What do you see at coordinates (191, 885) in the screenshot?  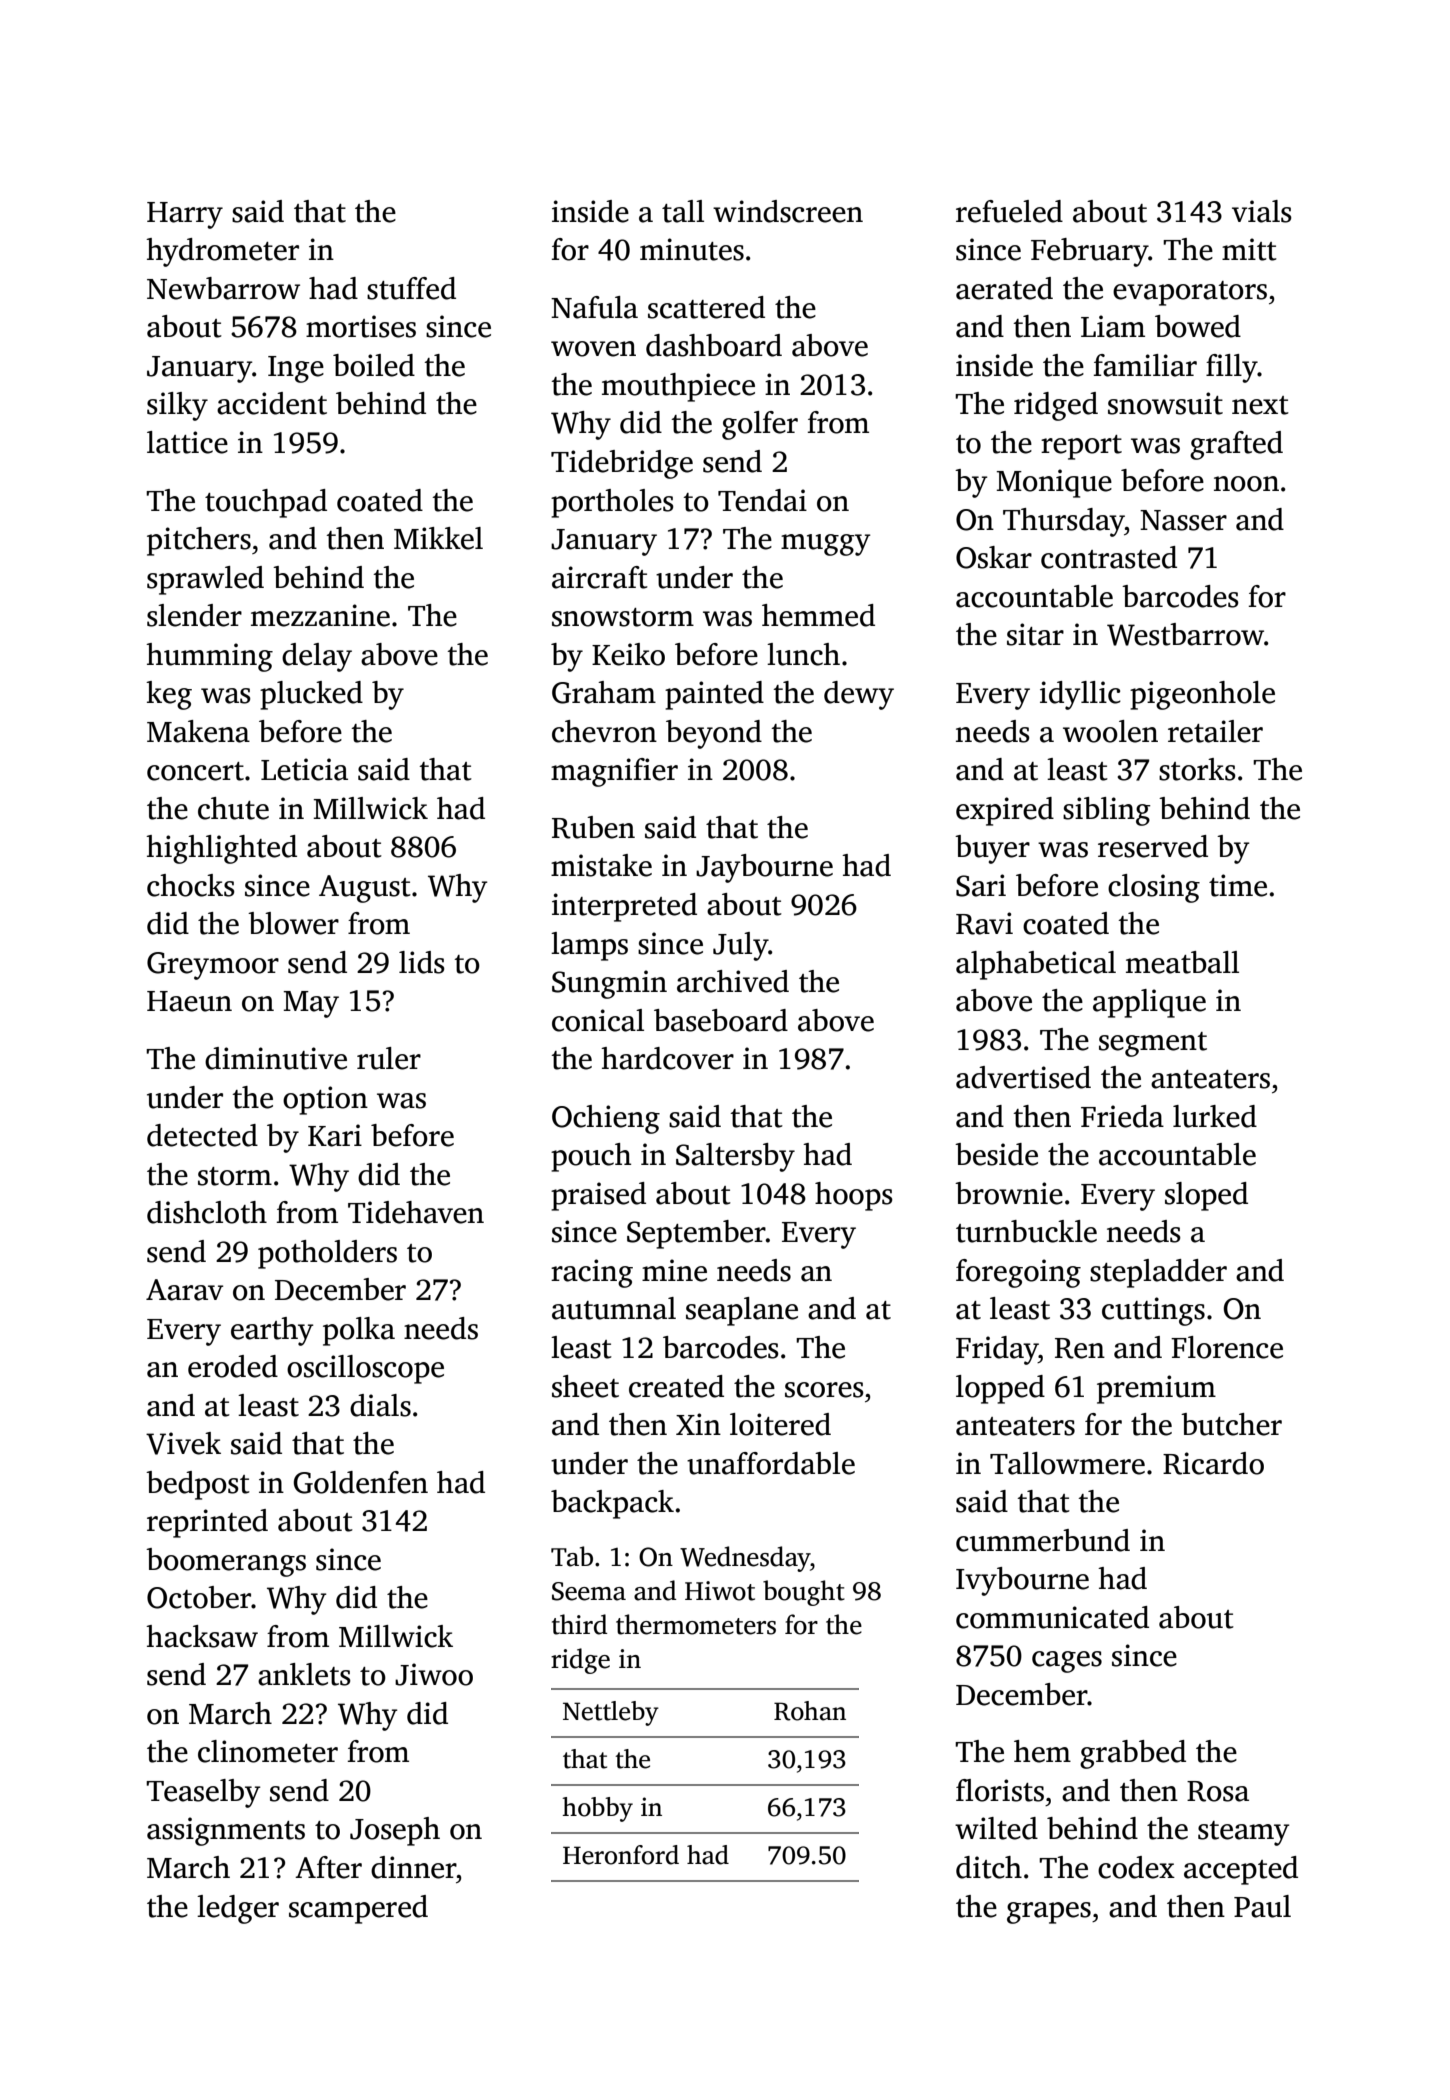 I see `chocks` at bounding box center [191, 885].
